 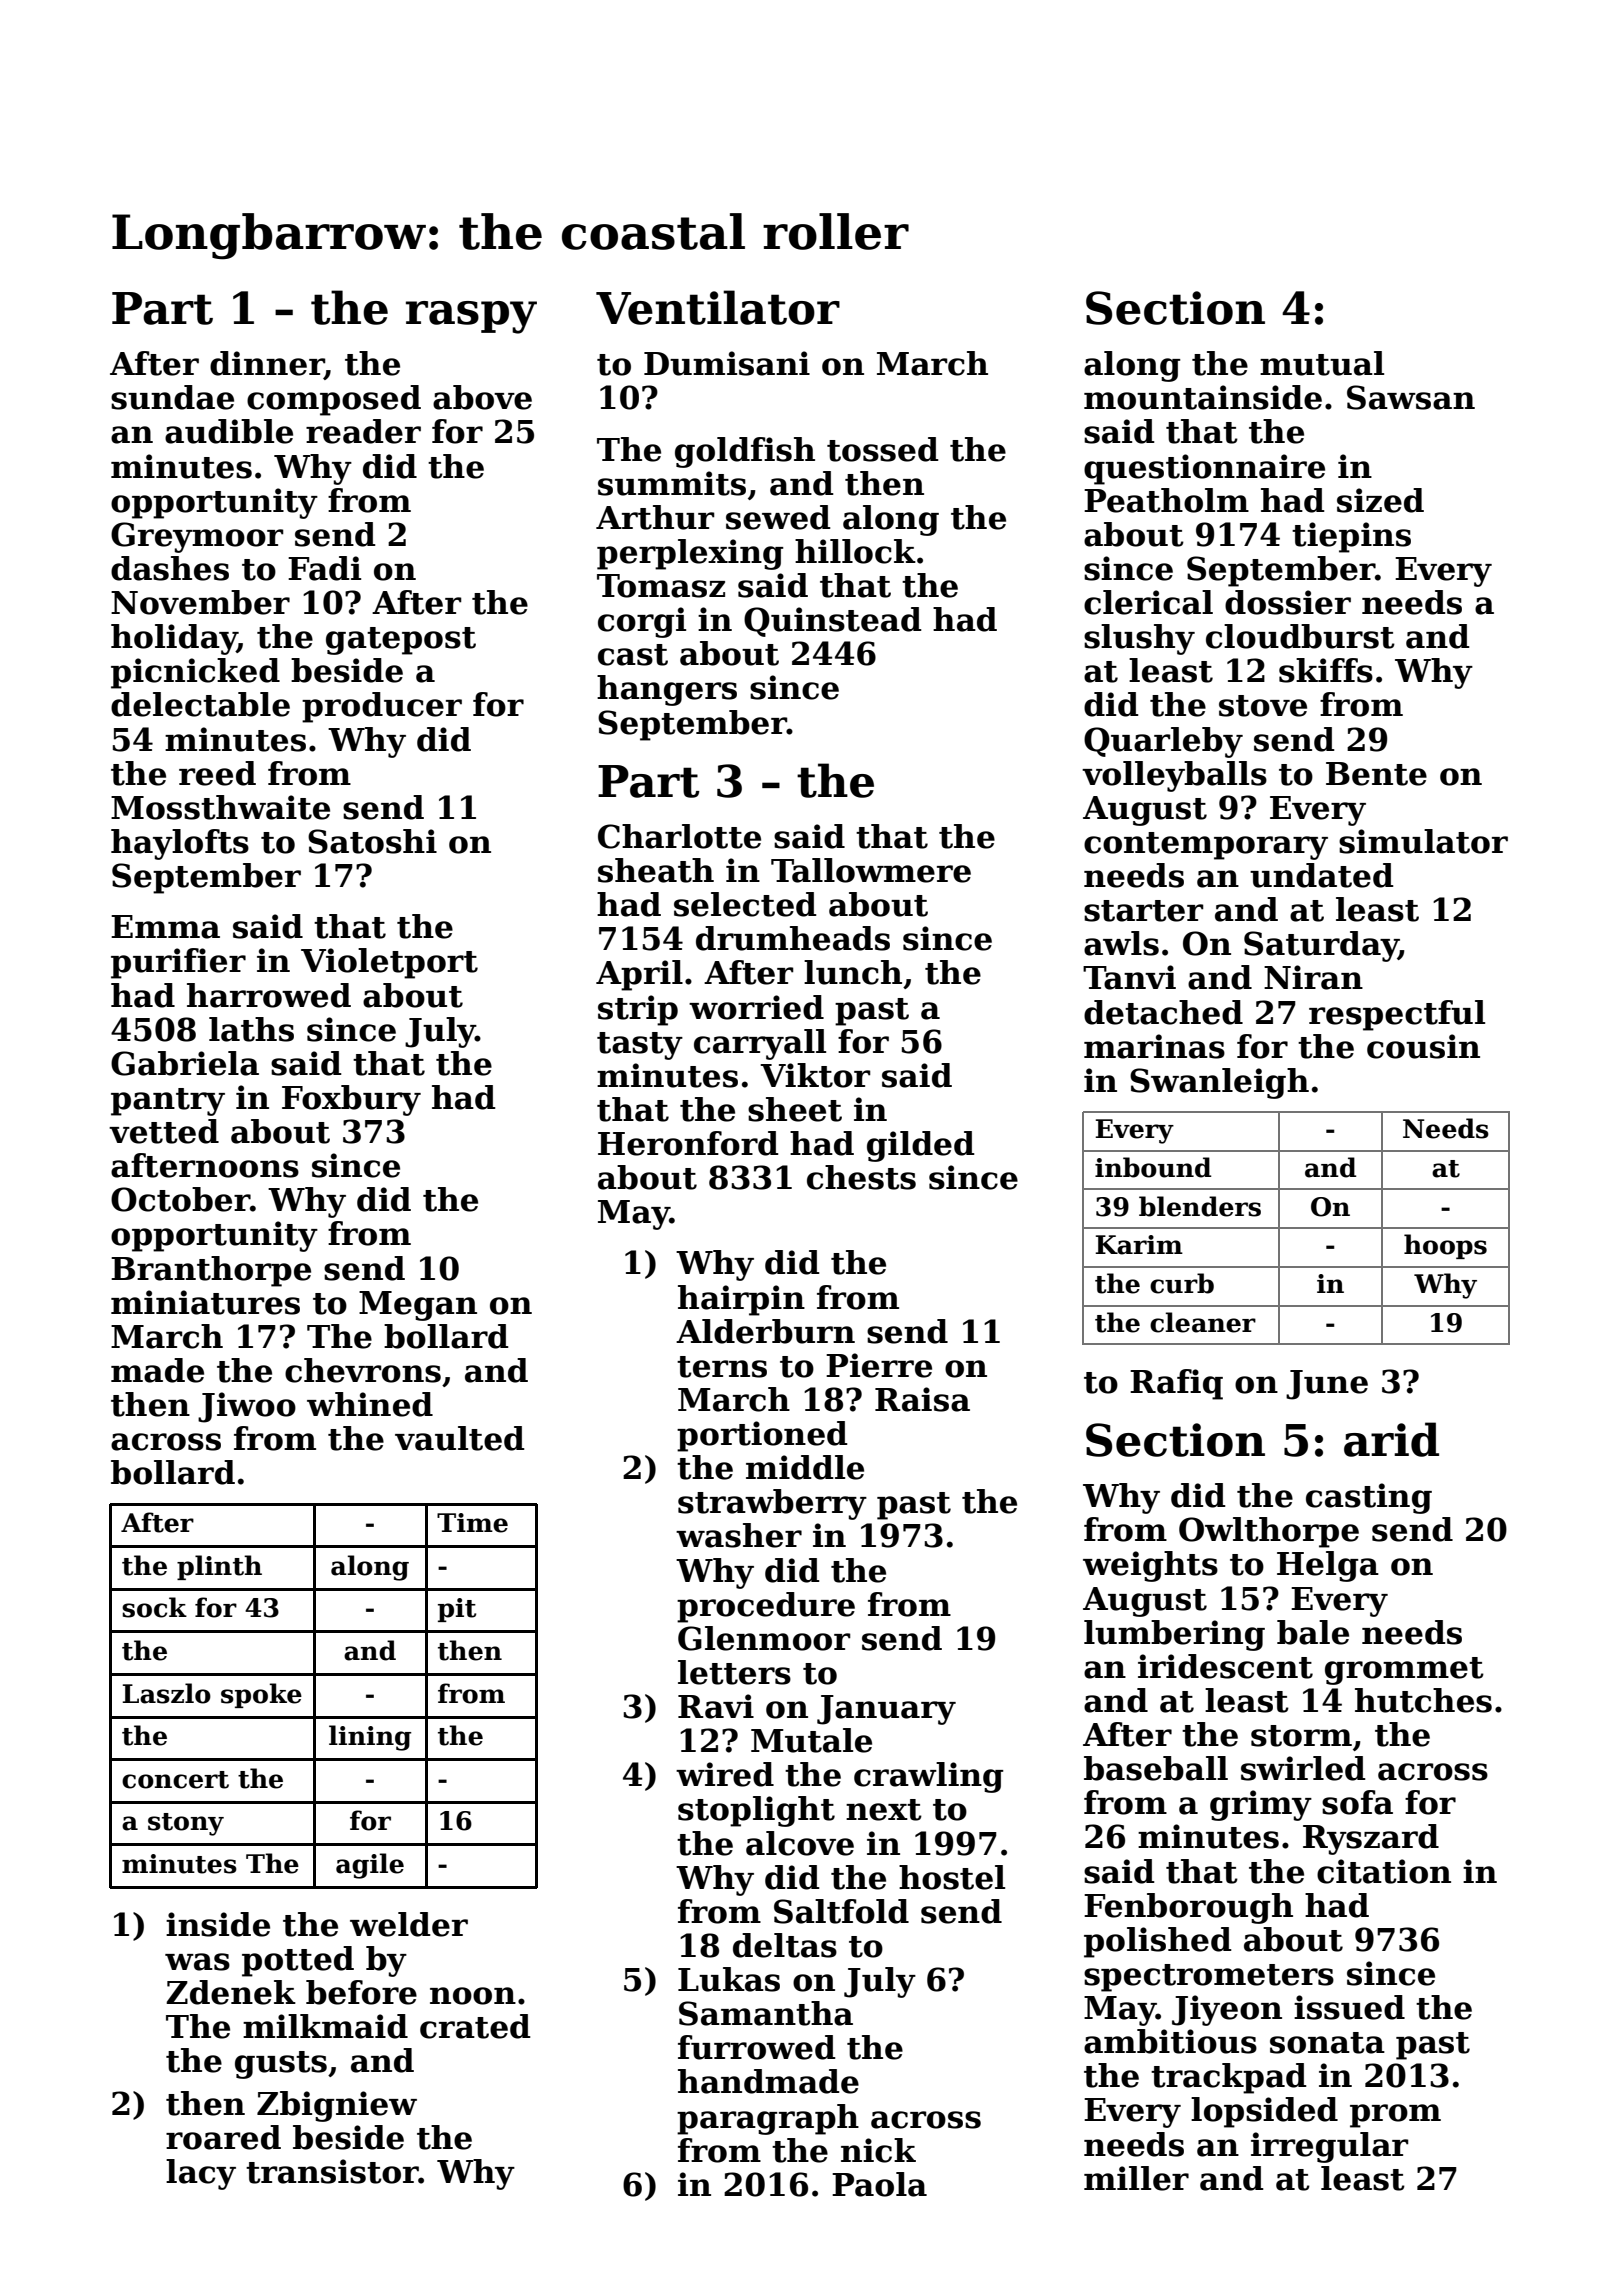 What do you see at coordinates (460, 1438) in the screenshot?
I see `vaulted` at bounding box center [460, 1438].
